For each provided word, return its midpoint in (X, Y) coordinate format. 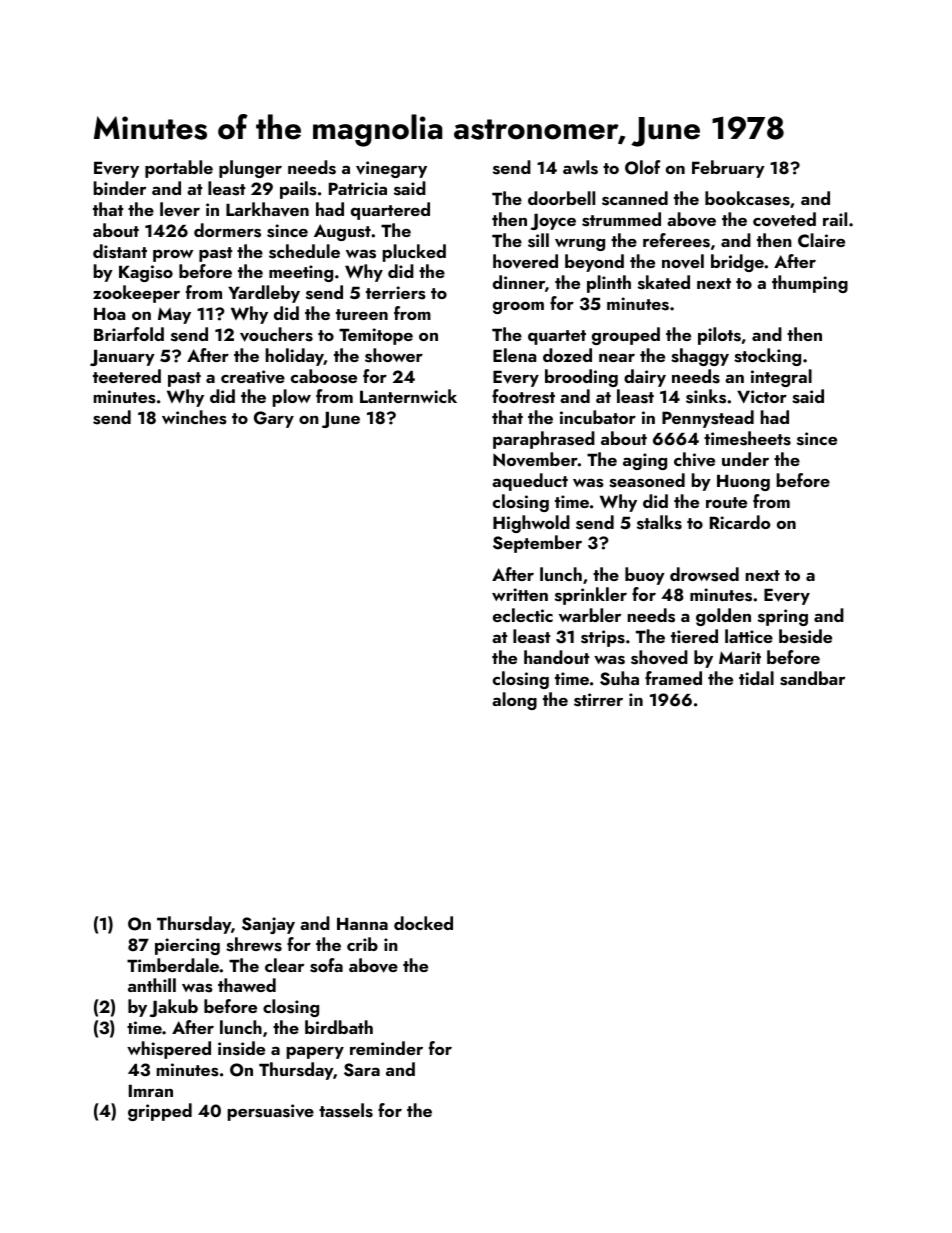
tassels (346, 1110)
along (514, 701)
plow (292, 398)
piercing (187, 946)
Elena (514, 355)
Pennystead (708, 419)
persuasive (271, 1112)
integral (781, 378)
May (174, 316)
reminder (386, 1048)
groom (518, 308)
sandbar (812, 678)
